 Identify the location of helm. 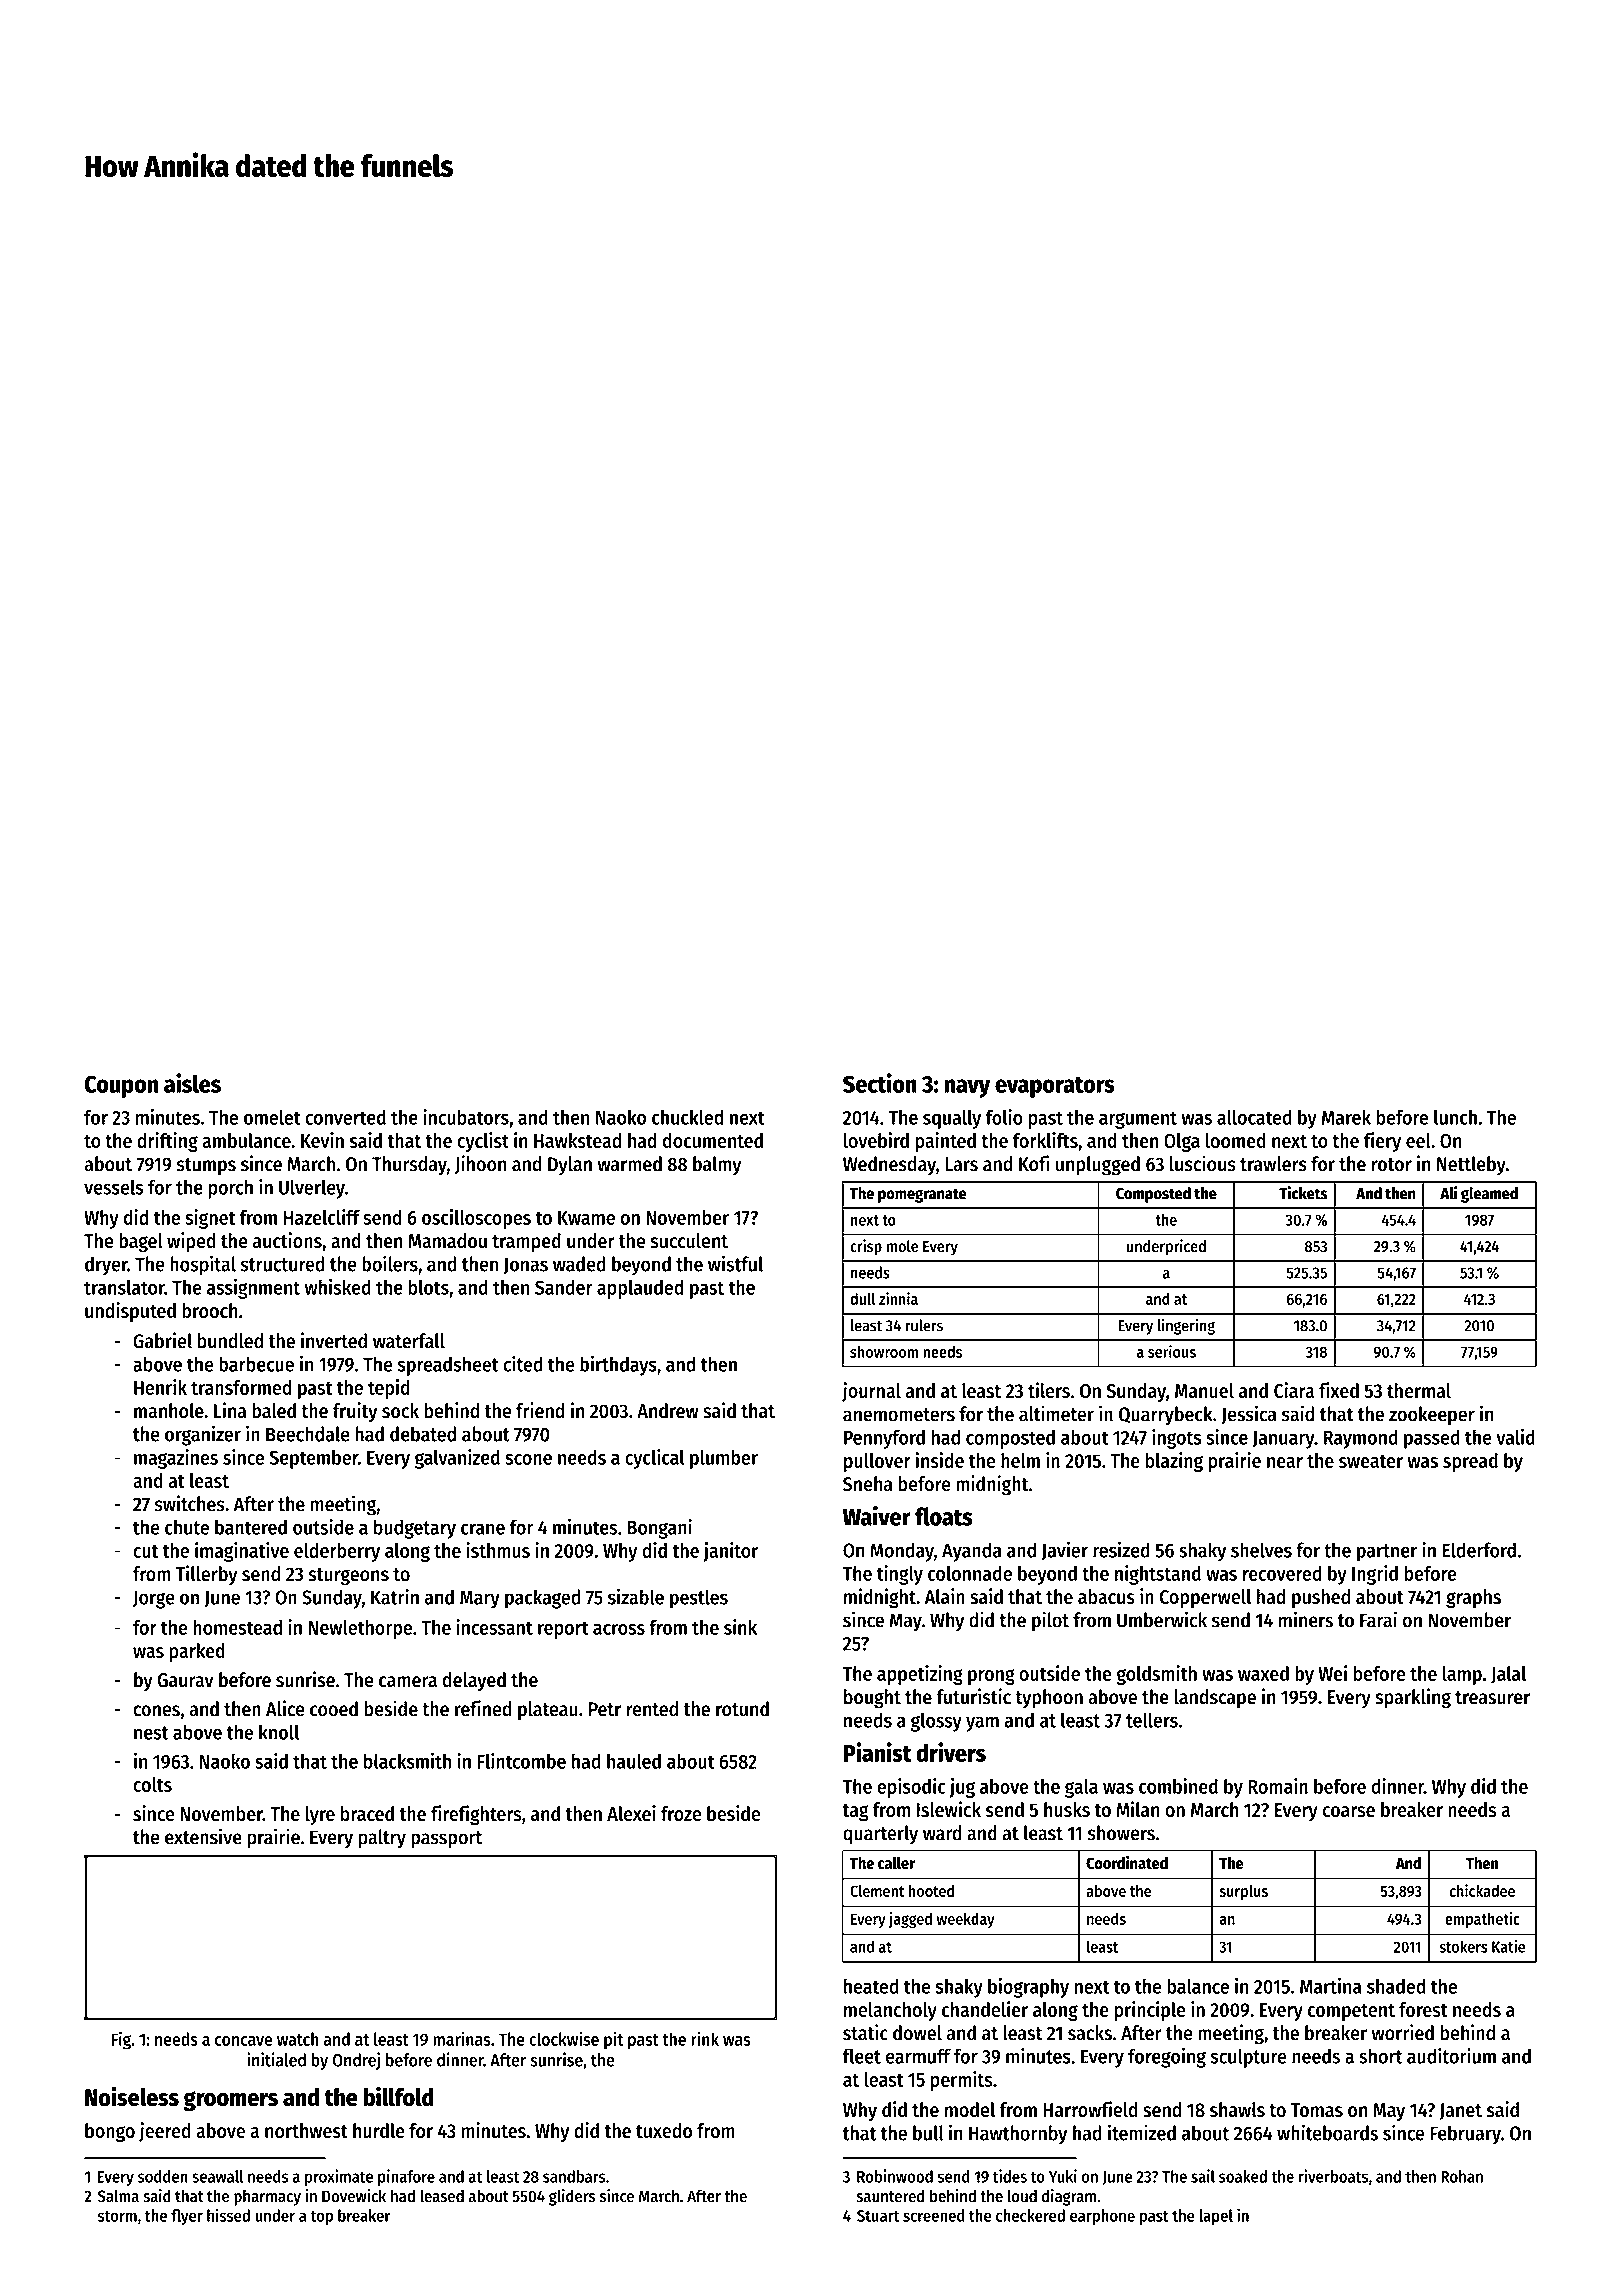
(1020, 1460).
